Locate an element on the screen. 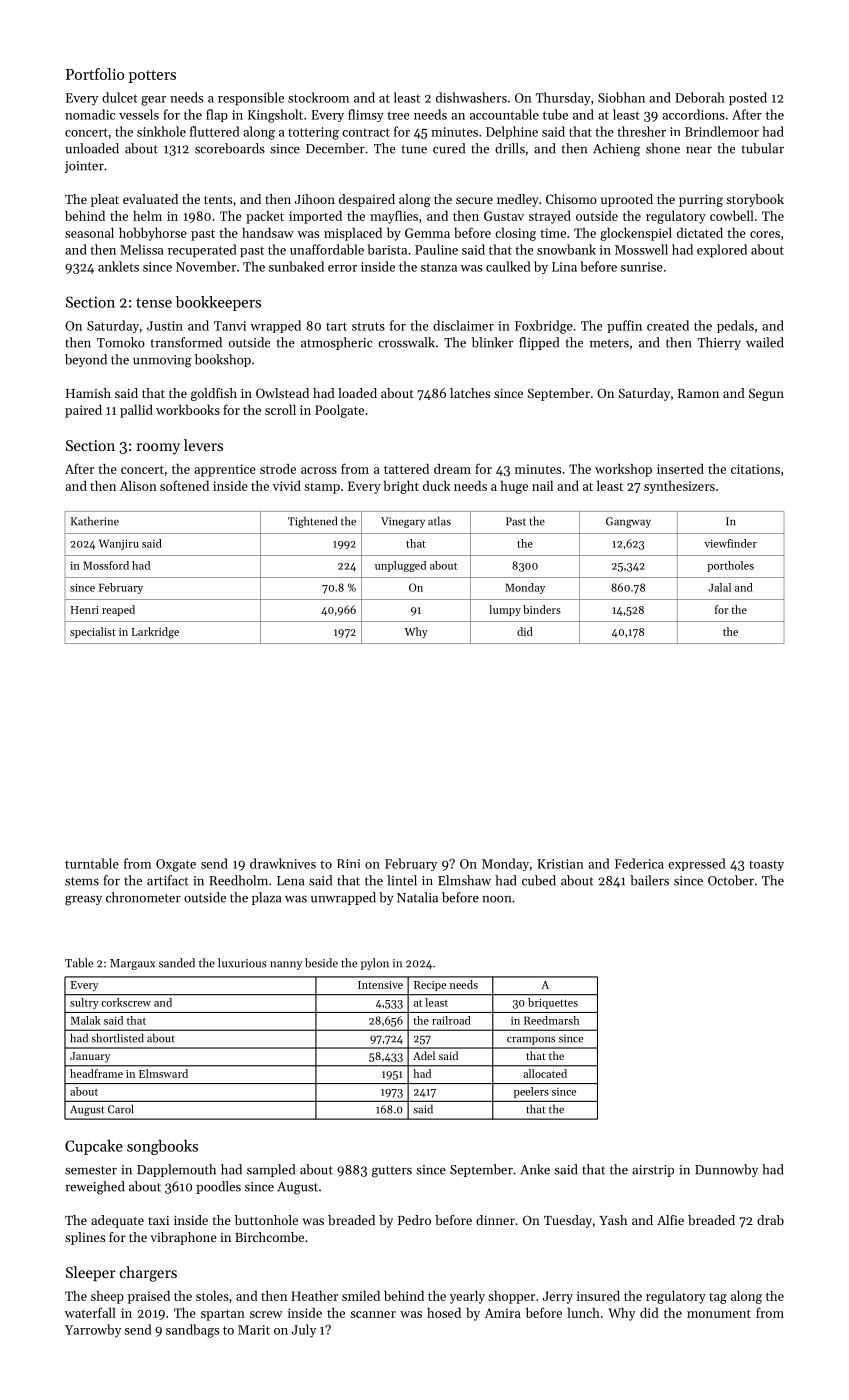 Image resolution: width=849 pixels, height=1400 pixels. songbooks is located at coordinates (162, 1147).
